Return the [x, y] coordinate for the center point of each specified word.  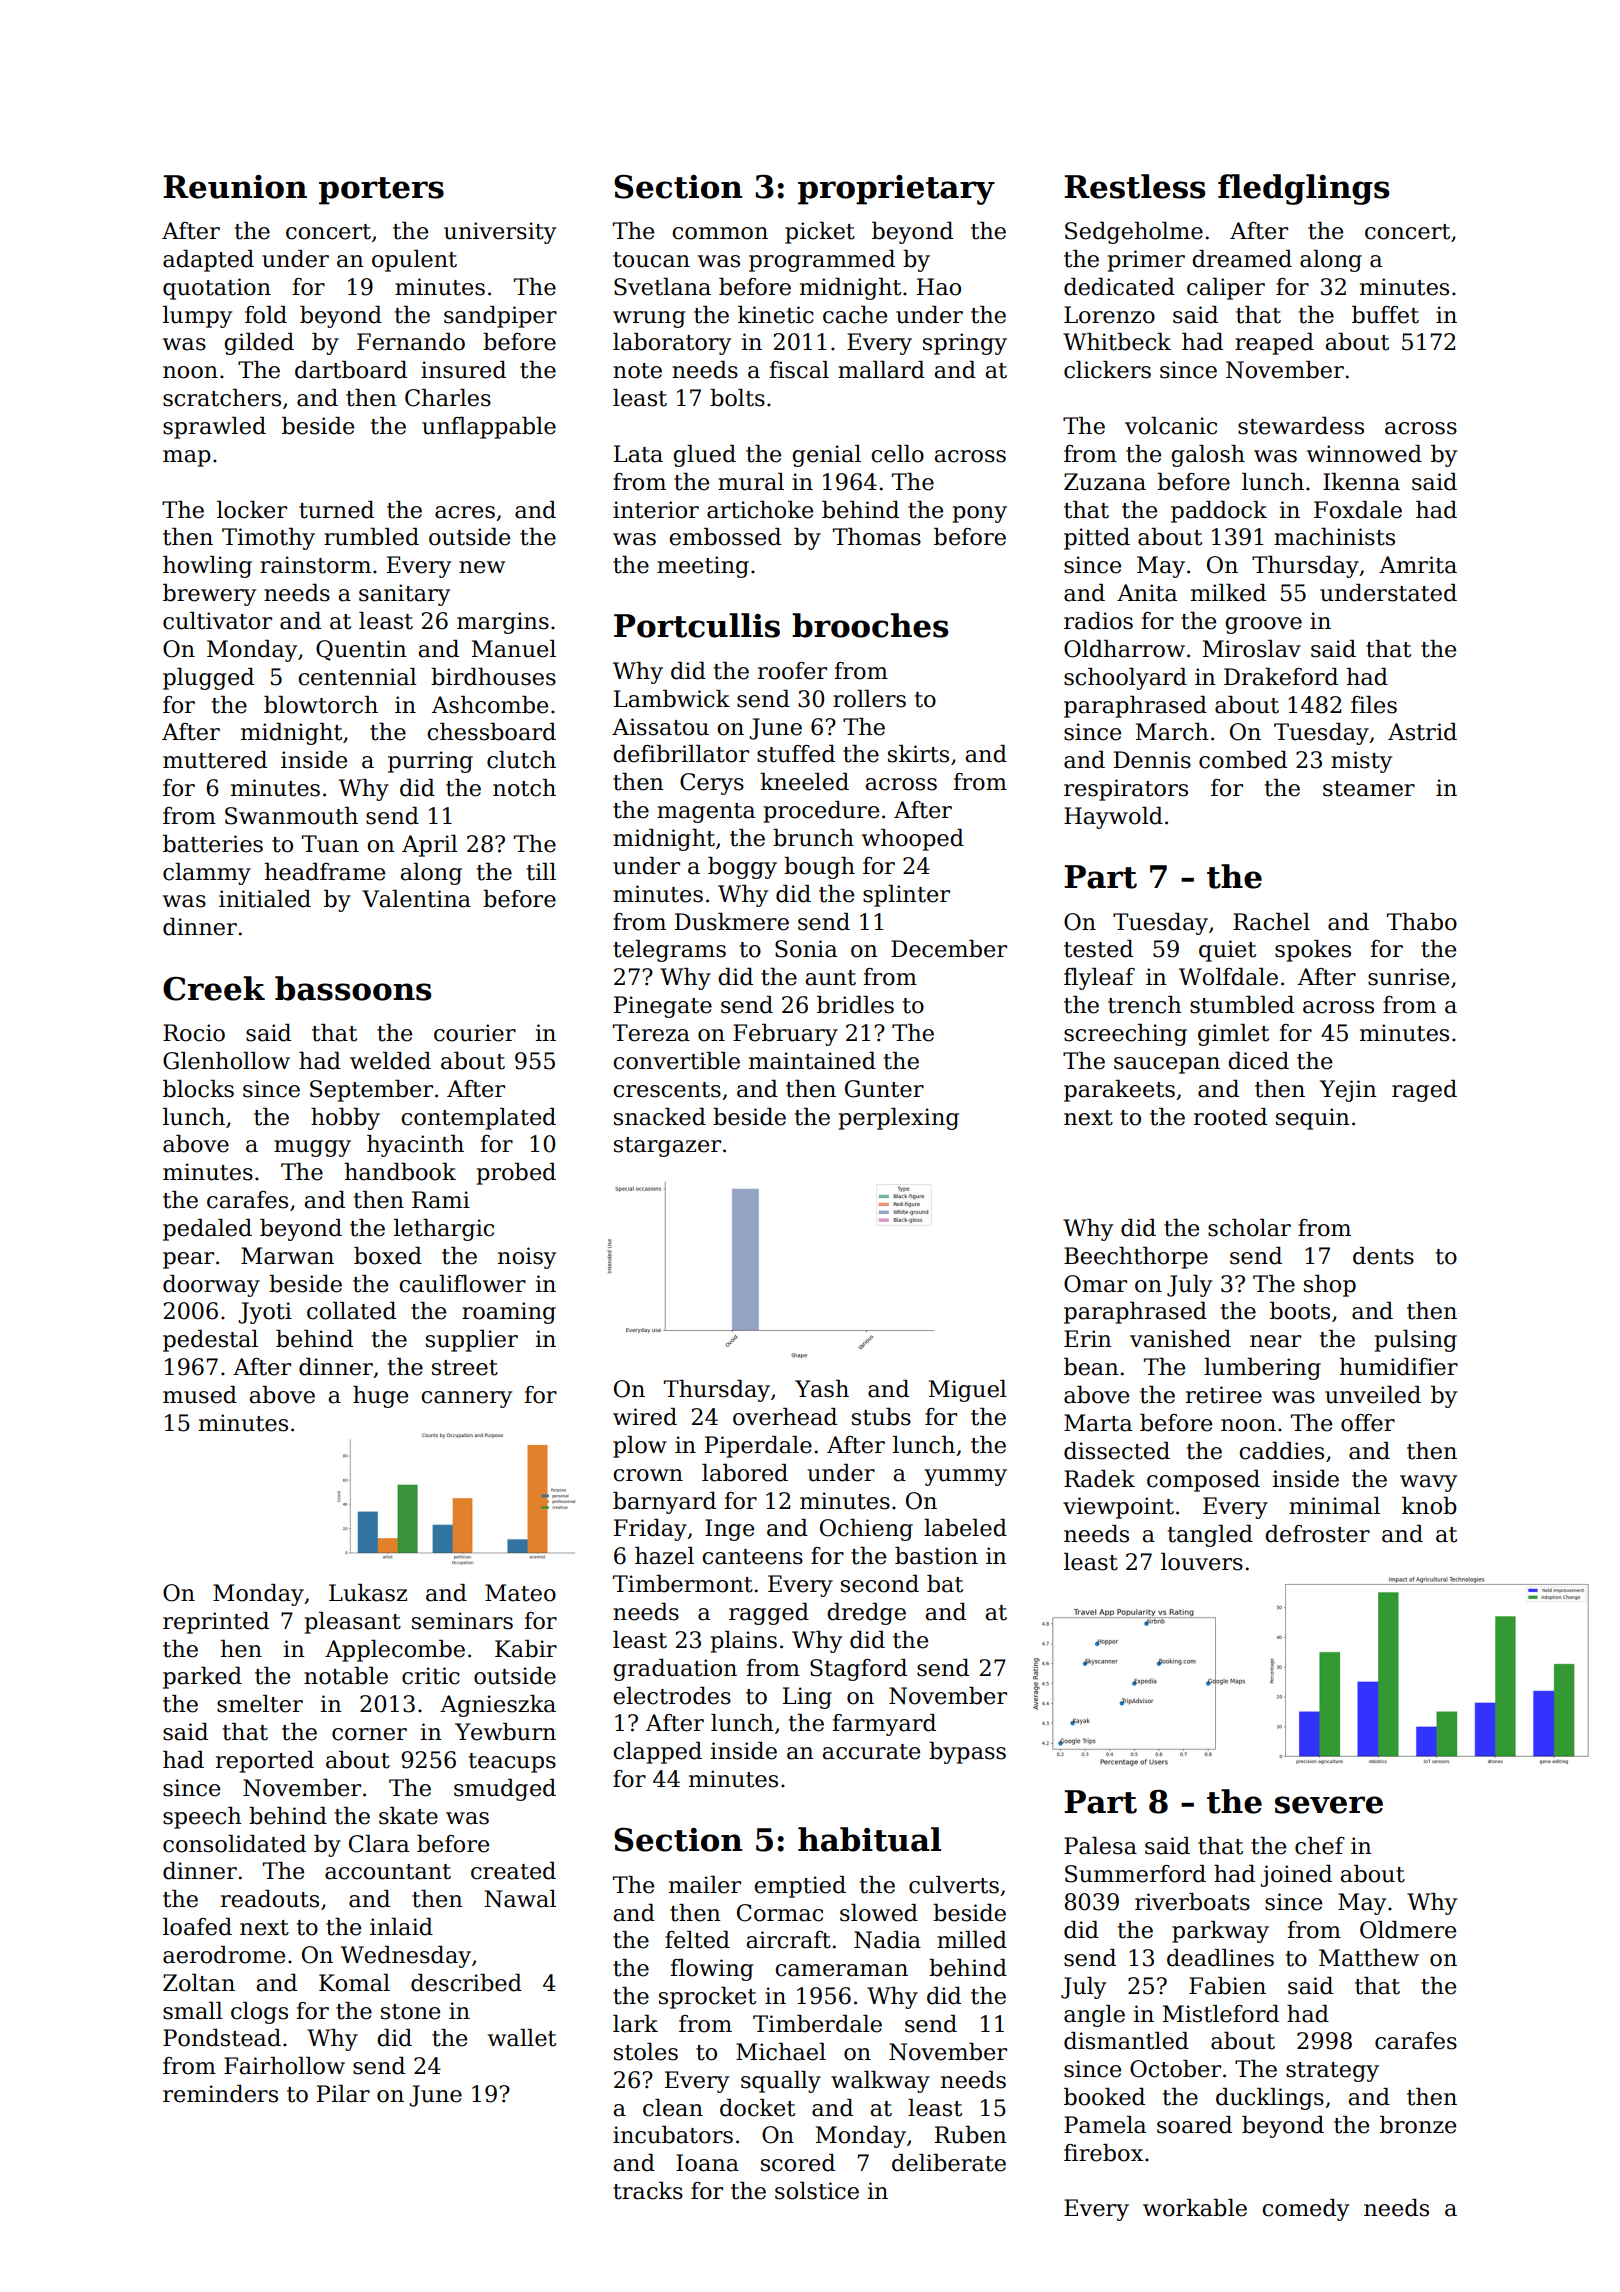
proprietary [896, 190]
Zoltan [199, 1983]
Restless [1134, 186]
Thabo [1422, 922]
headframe [325, 872]
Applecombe [395, 1651]
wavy [1428, 1483]
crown [648, 1475]
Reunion [235, 187]
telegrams [669, 951]
